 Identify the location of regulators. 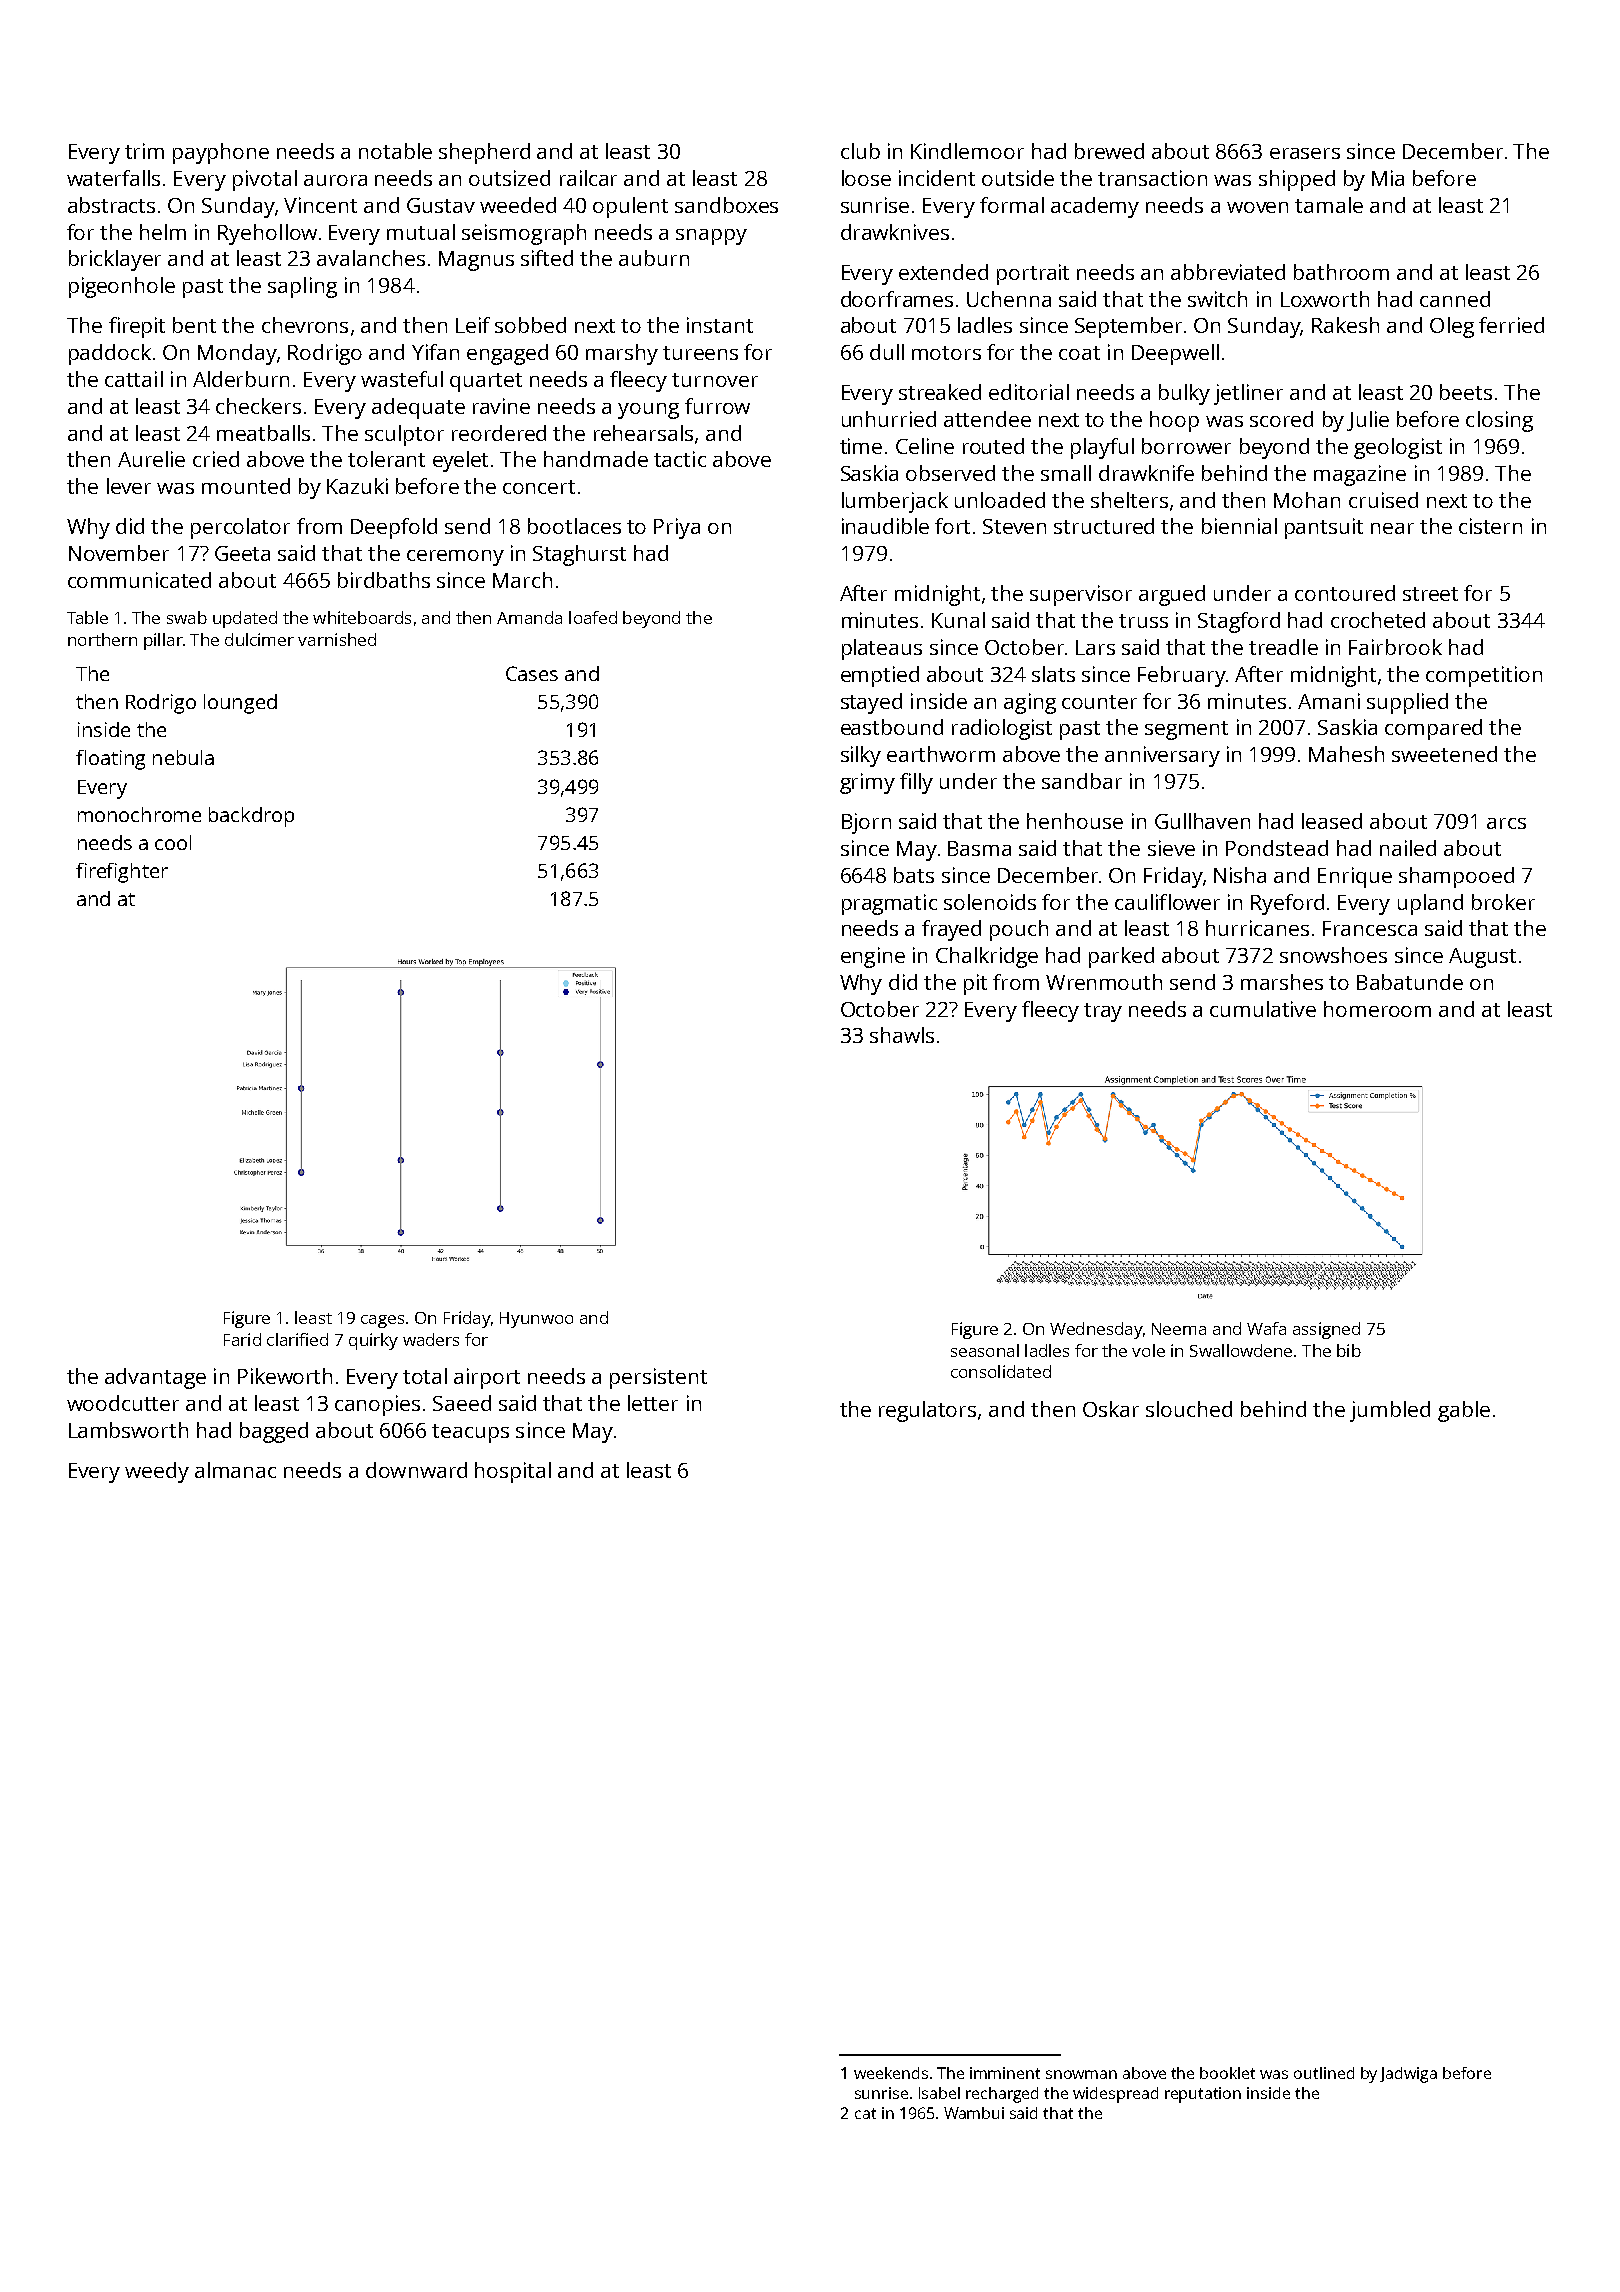
(927, 1411).
